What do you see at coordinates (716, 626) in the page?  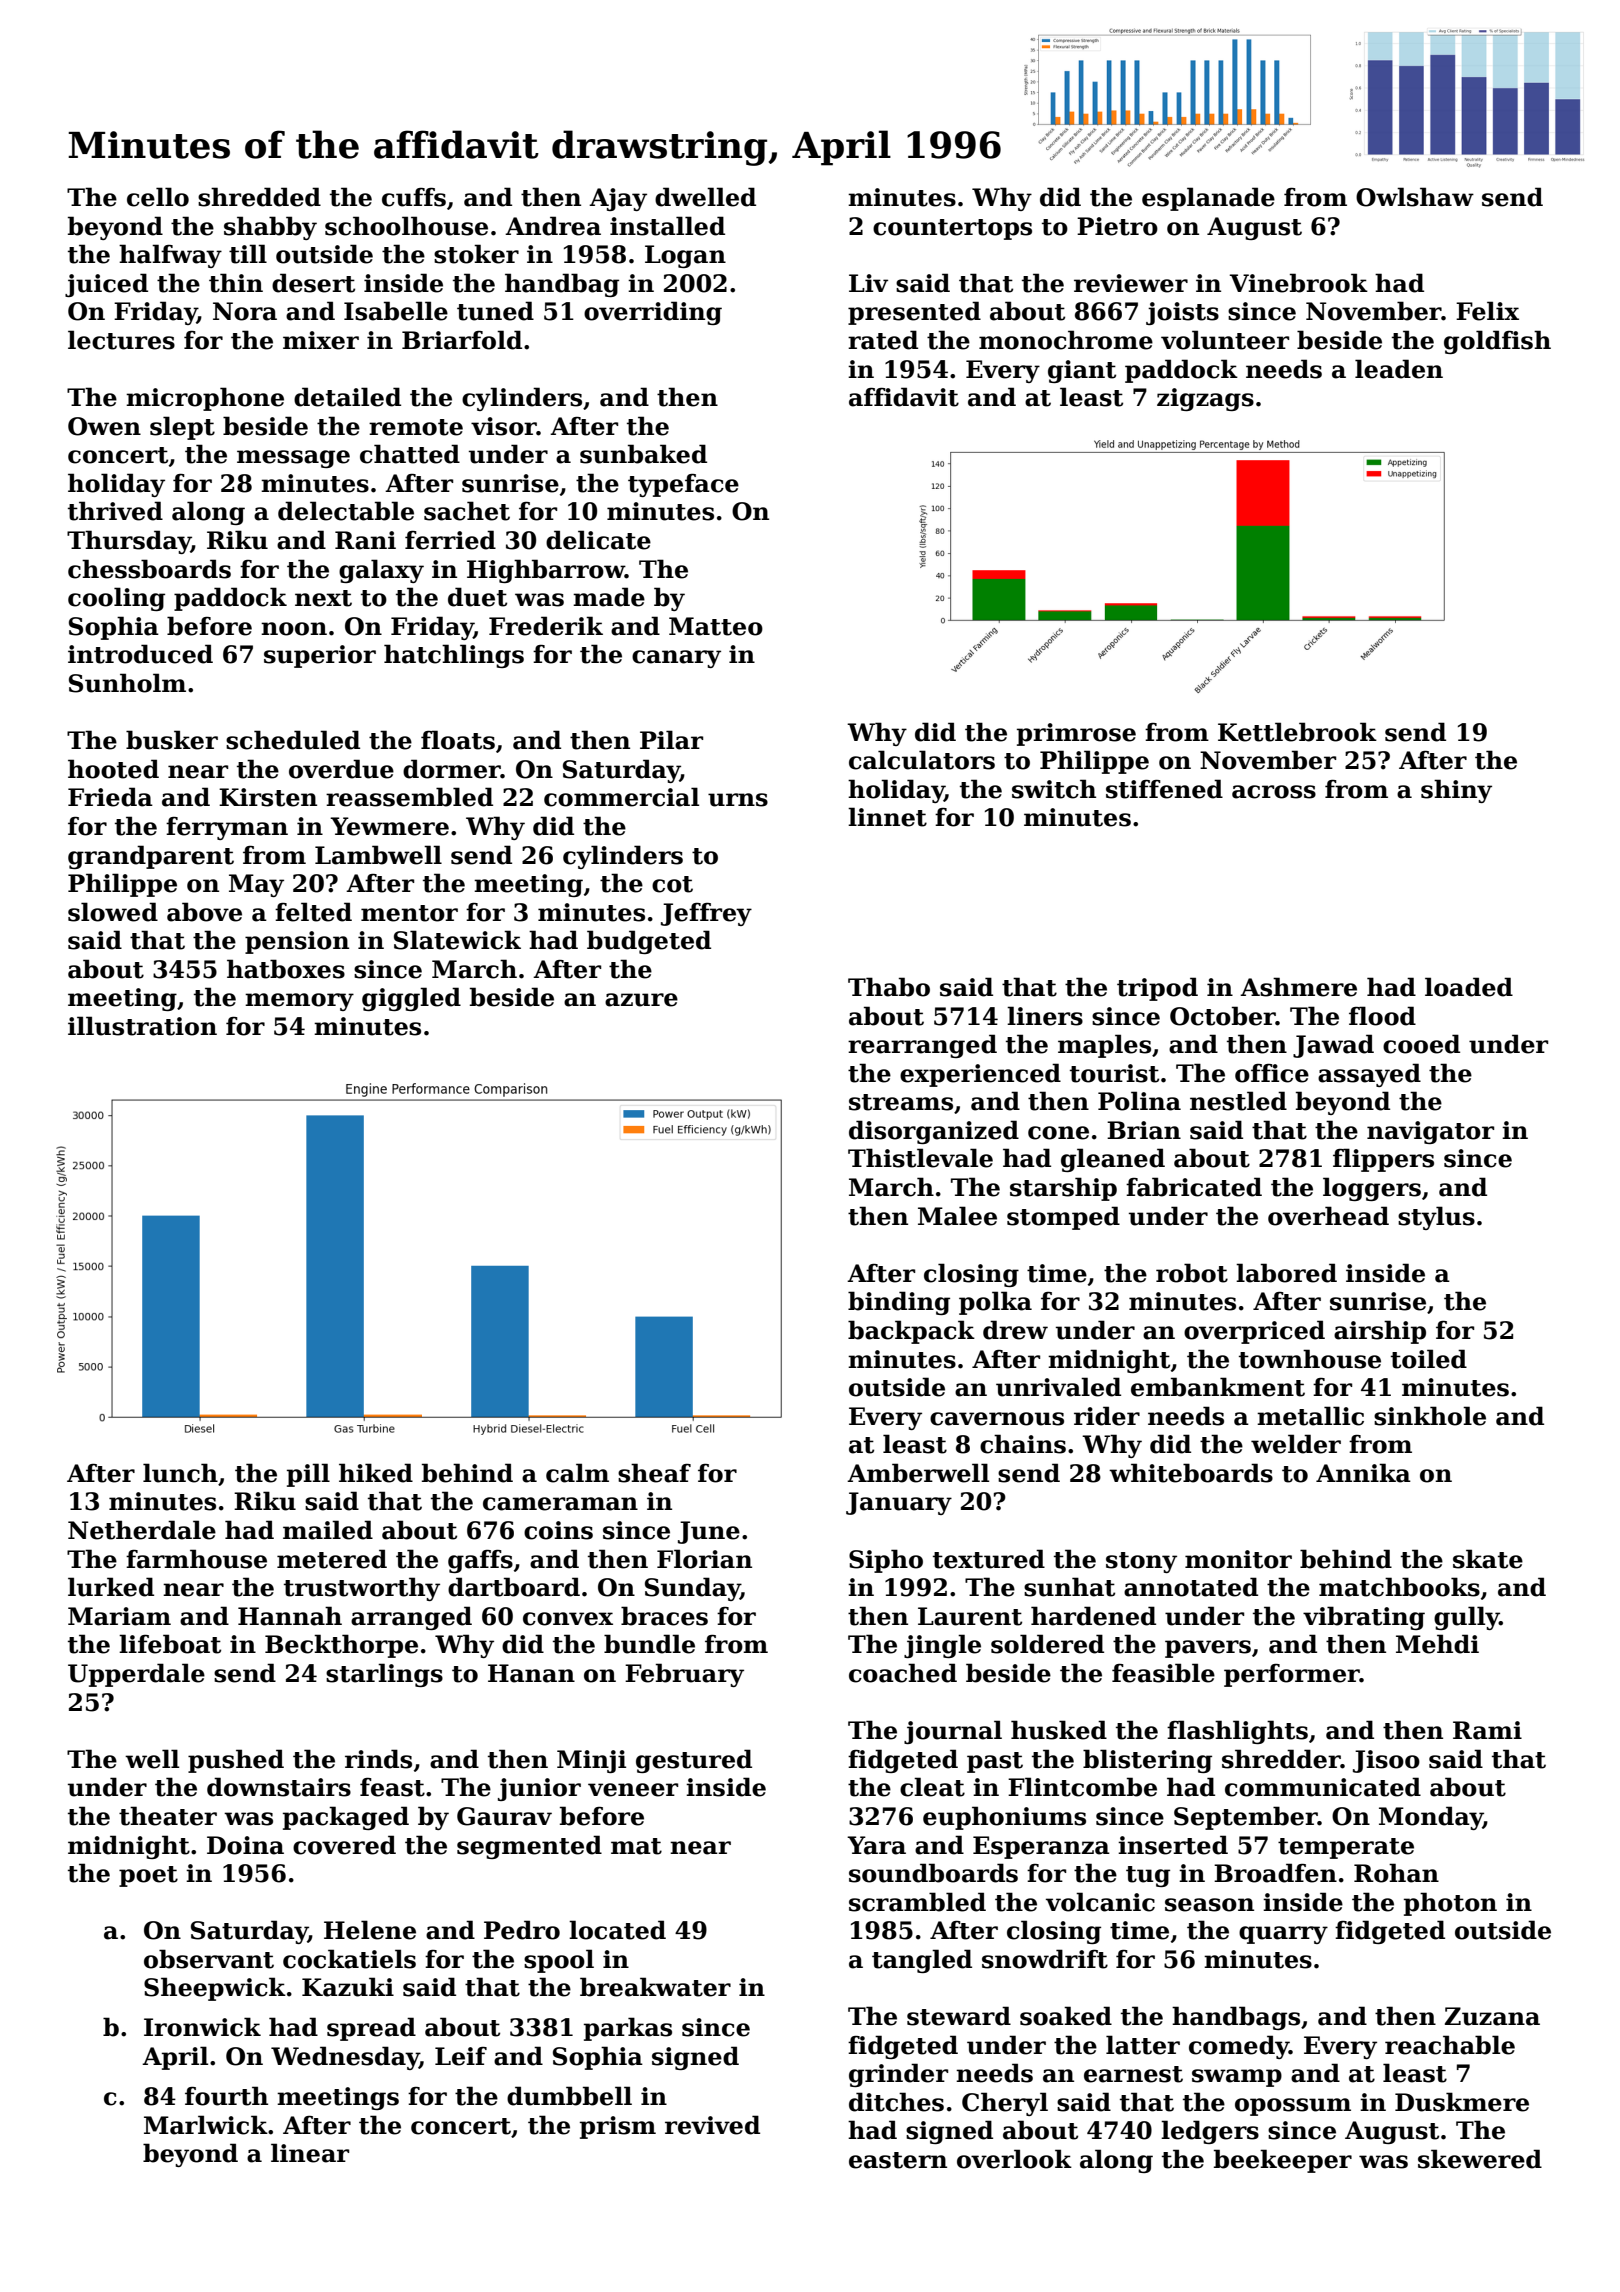 I see `Matteo` at bounding box center [716, 626].
